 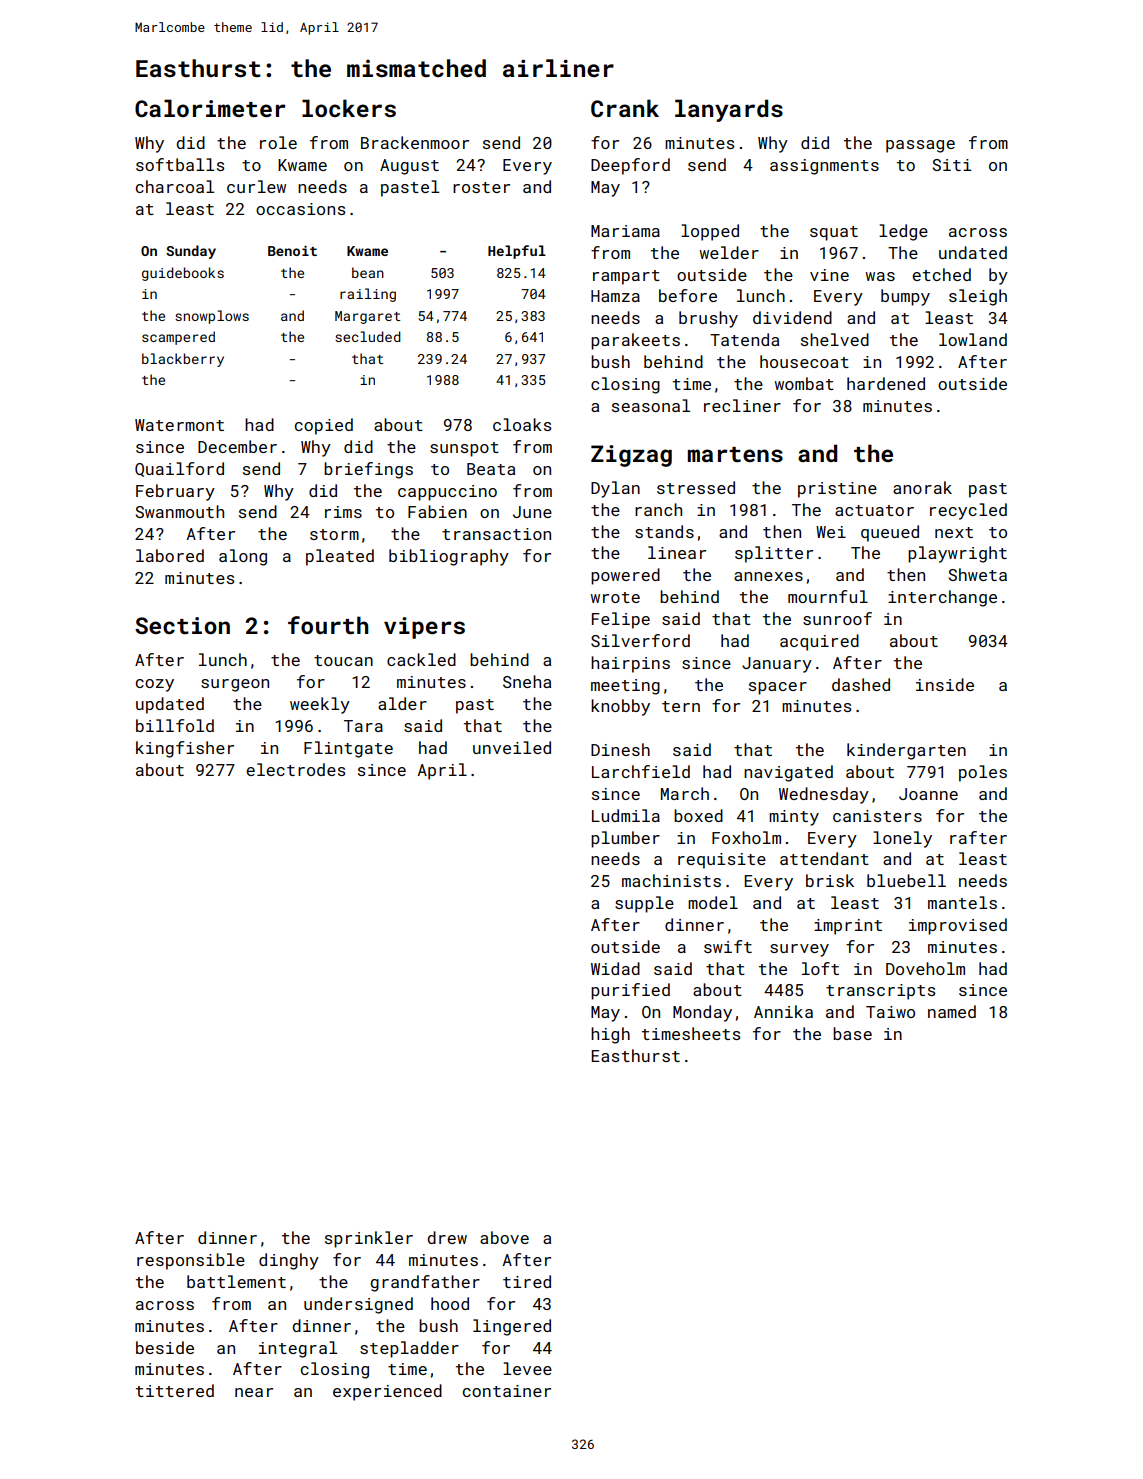 I want to click on Calorimeter, so click(x=210, y=108).
